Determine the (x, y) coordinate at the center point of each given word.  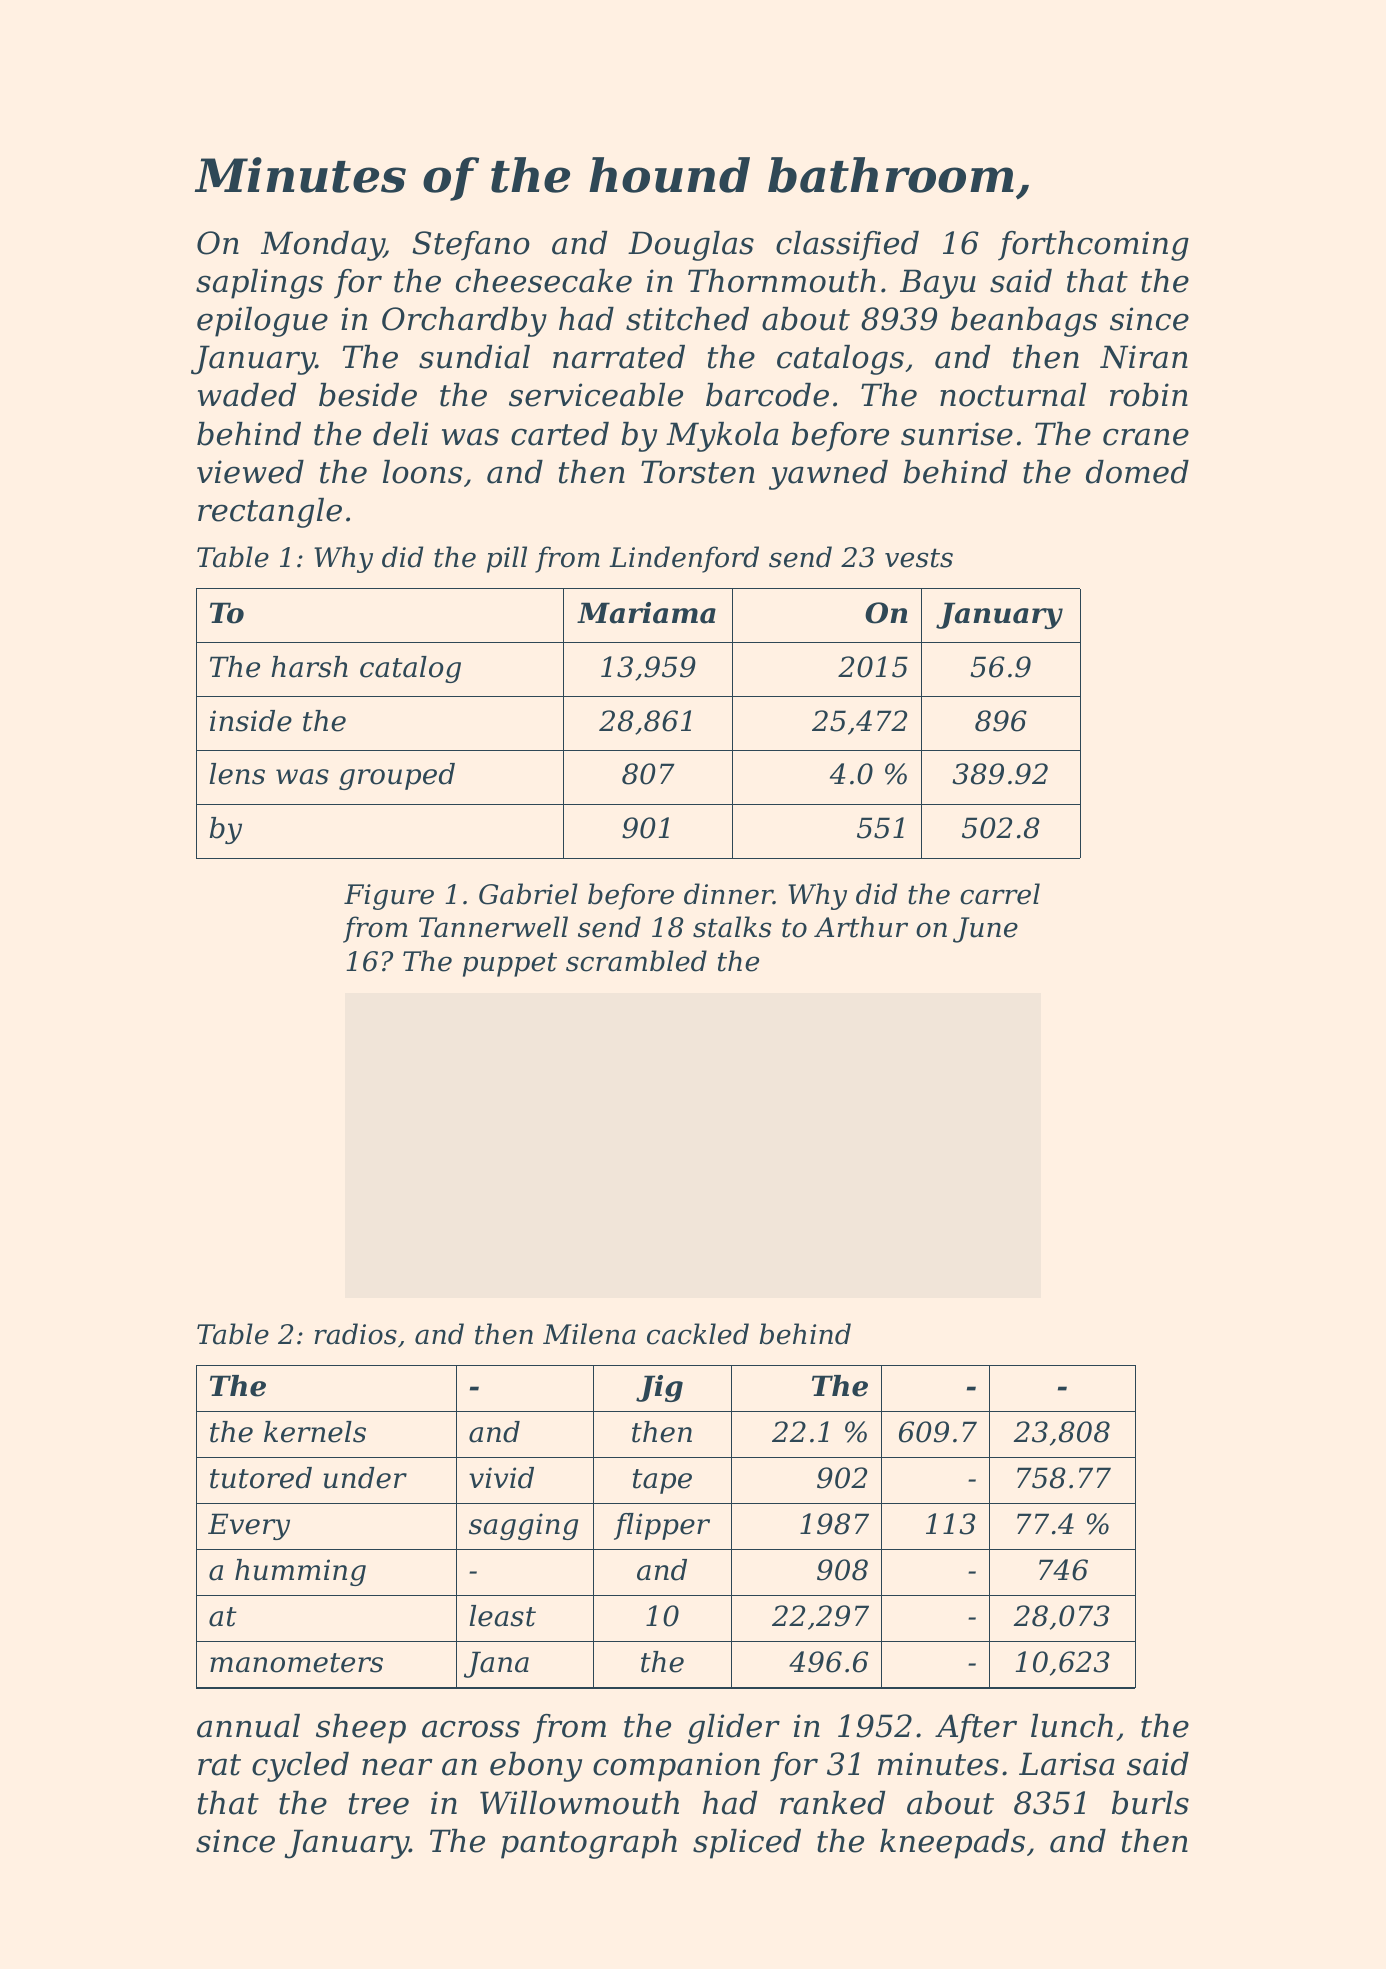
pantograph (589, 1844)
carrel (1000, 894)
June (985, 930)
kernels (315, 1432)
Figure (389, 897)
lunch (1072, 1726)
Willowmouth (579, 1803)
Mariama (646, 613)
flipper (662, 1526)
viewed (250, 472)
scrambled (636, 961)
